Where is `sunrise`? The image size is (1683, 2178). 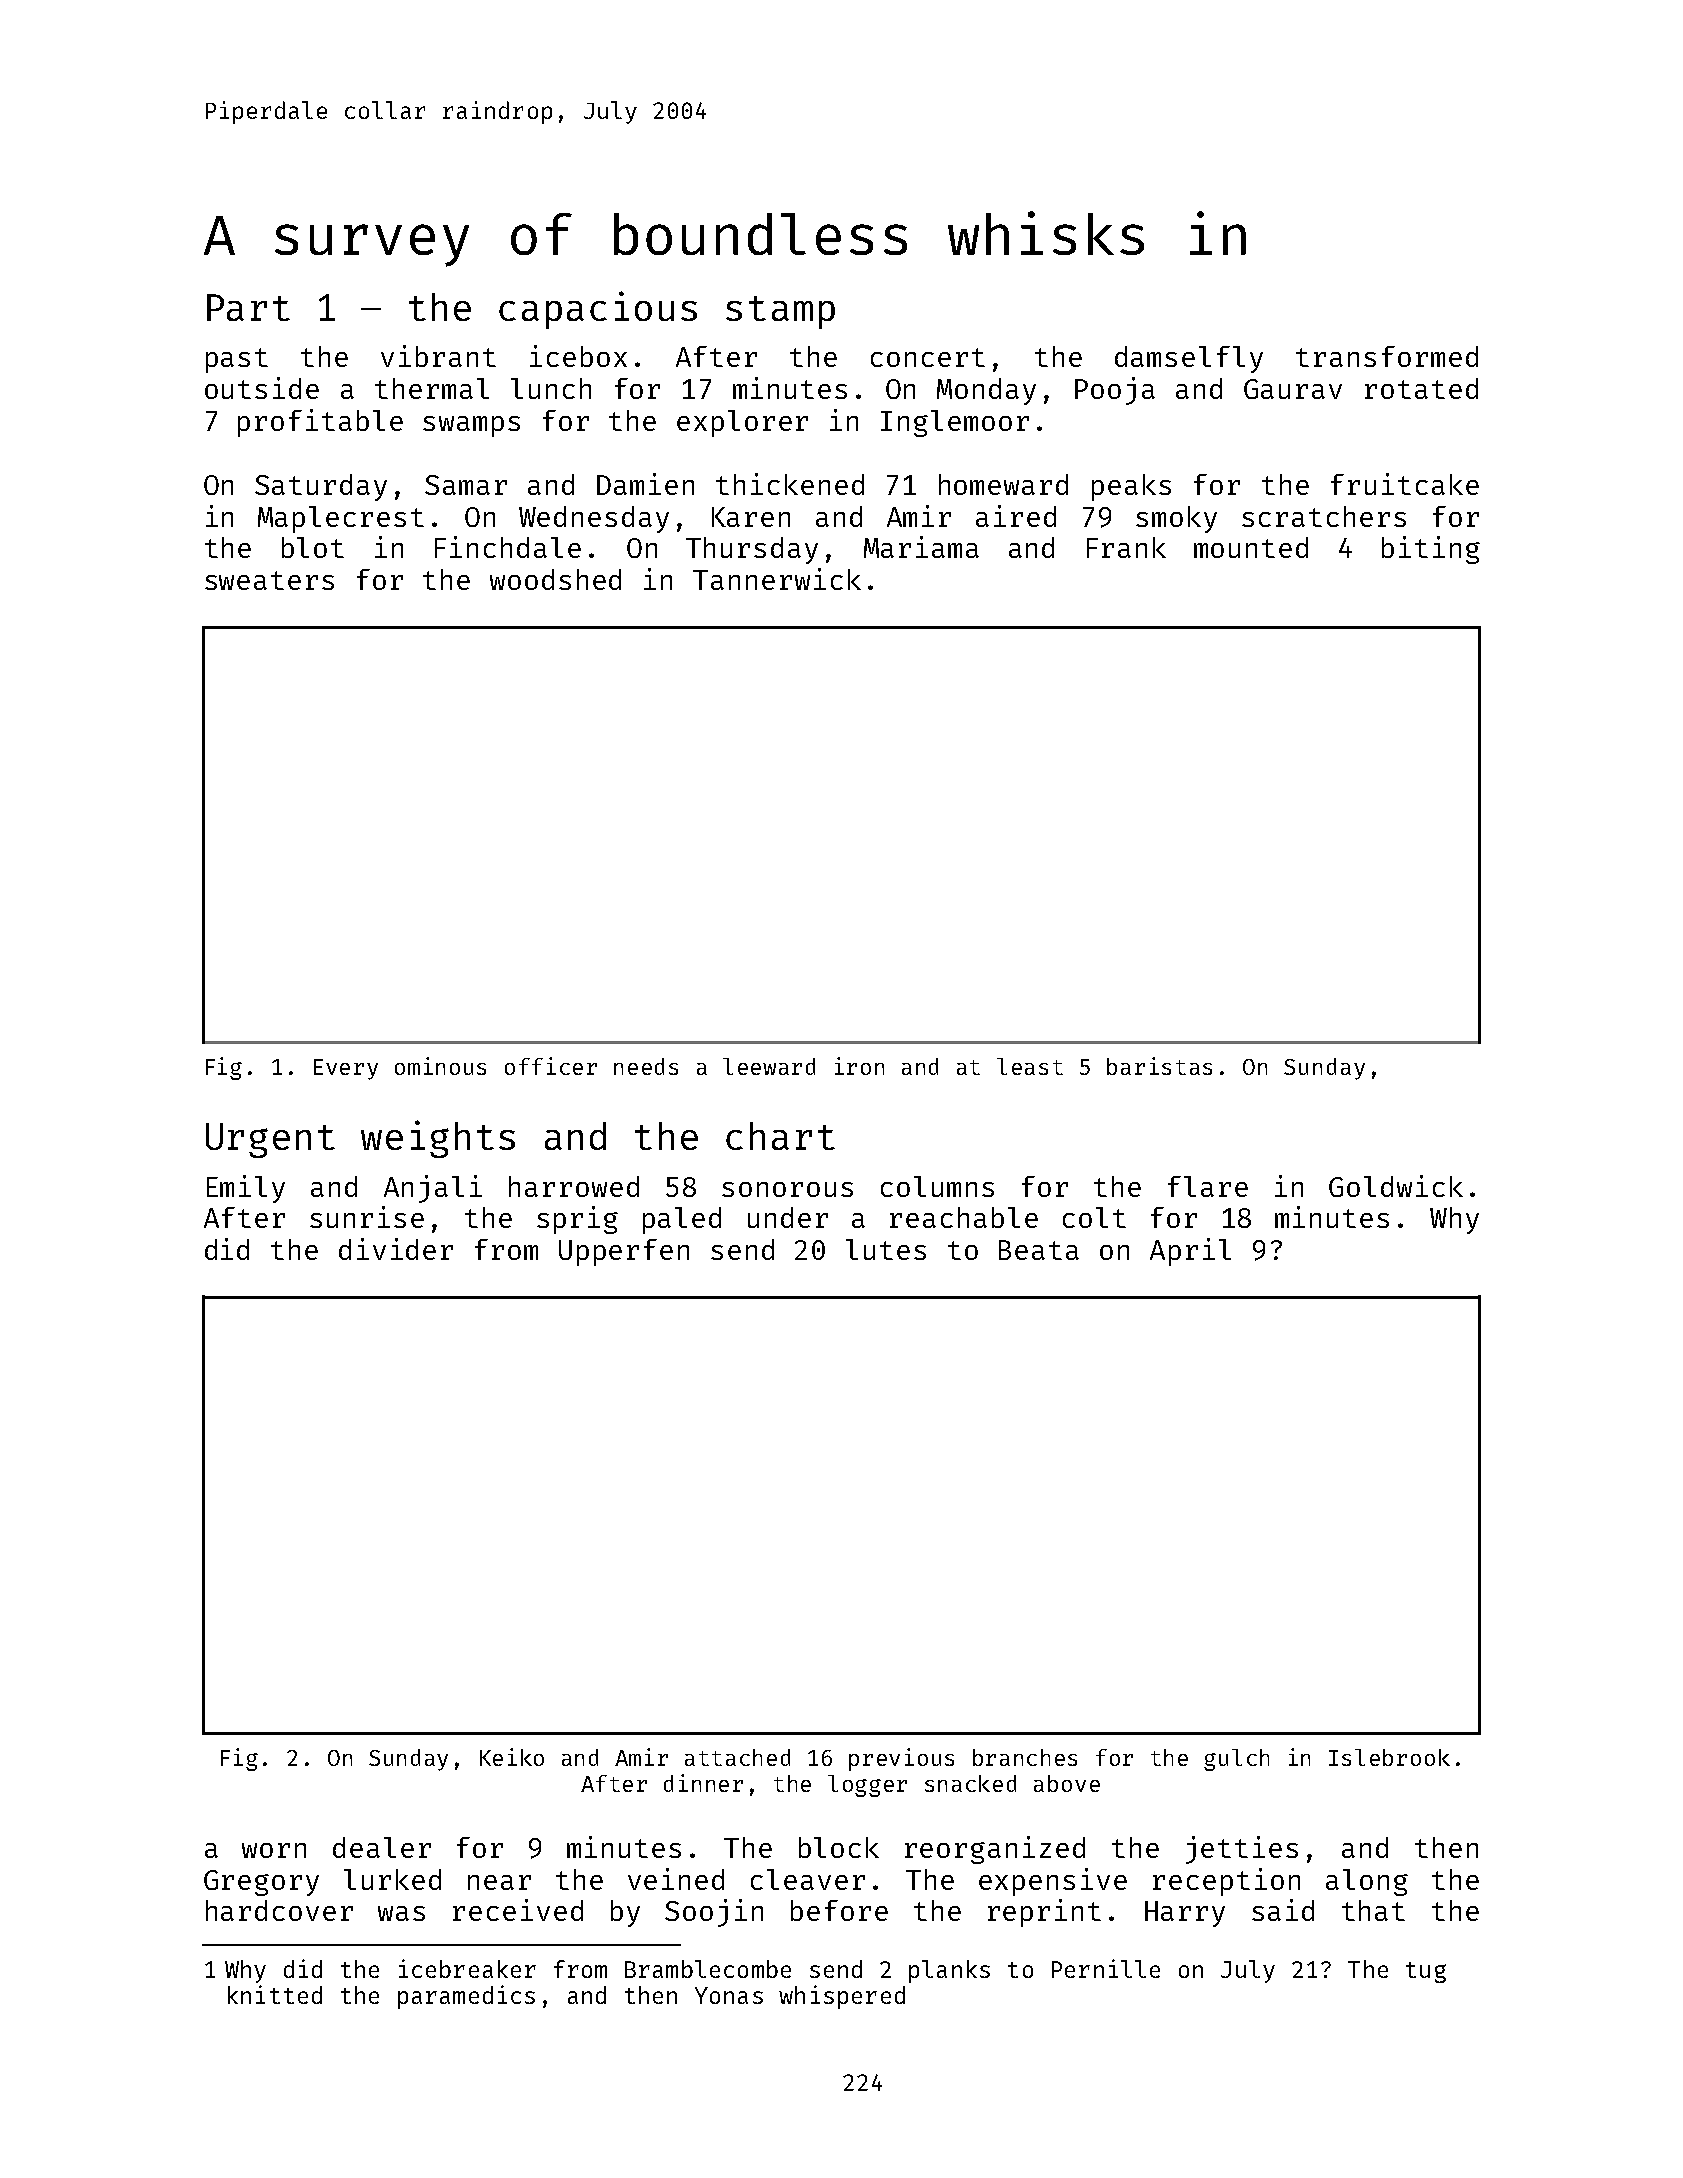 sunrise is located at coordinates (367, 1217).
